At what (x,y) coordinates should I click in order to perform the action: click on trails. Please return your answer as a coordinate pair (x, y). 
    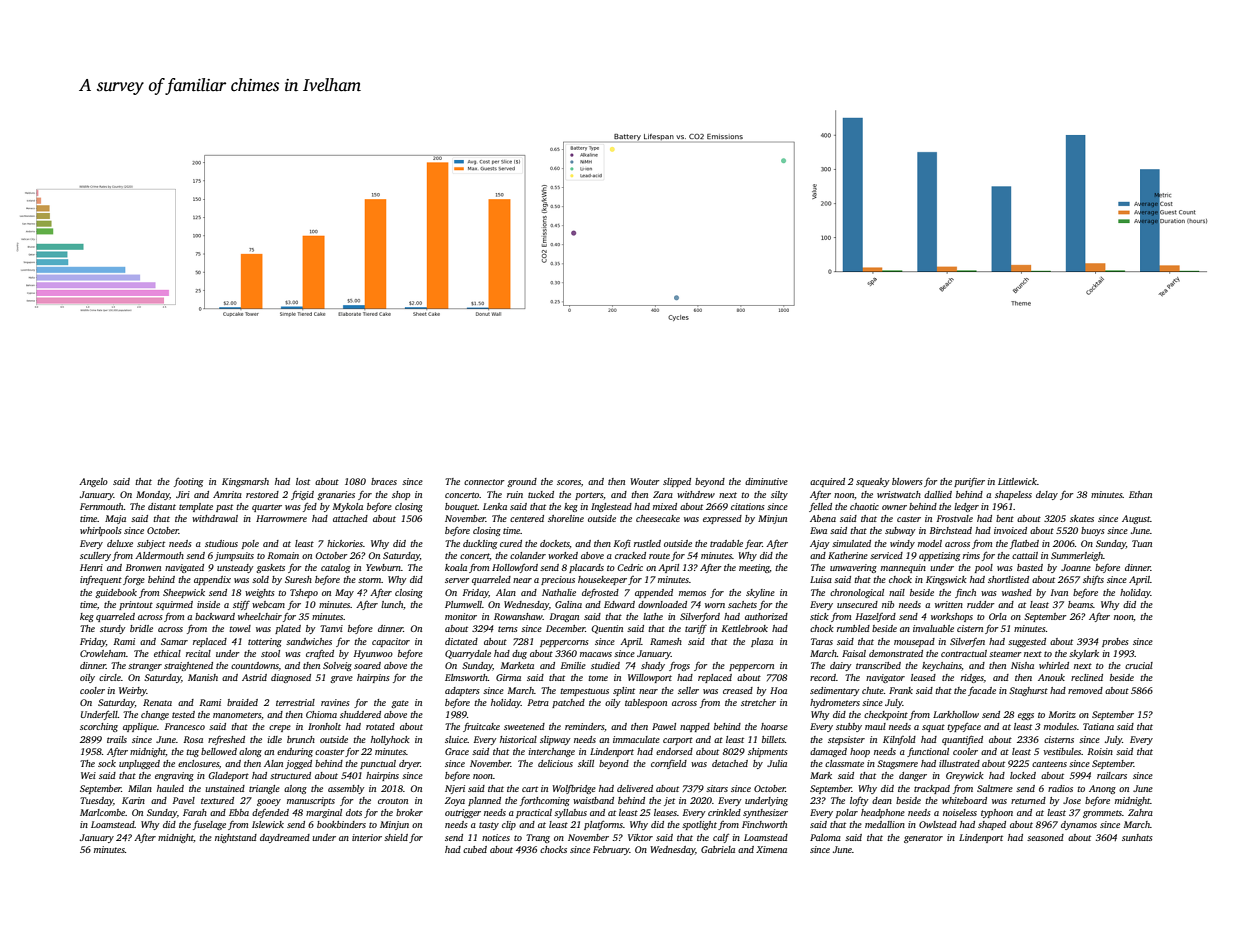
    Looking at the image, I should click on (117, 739).
